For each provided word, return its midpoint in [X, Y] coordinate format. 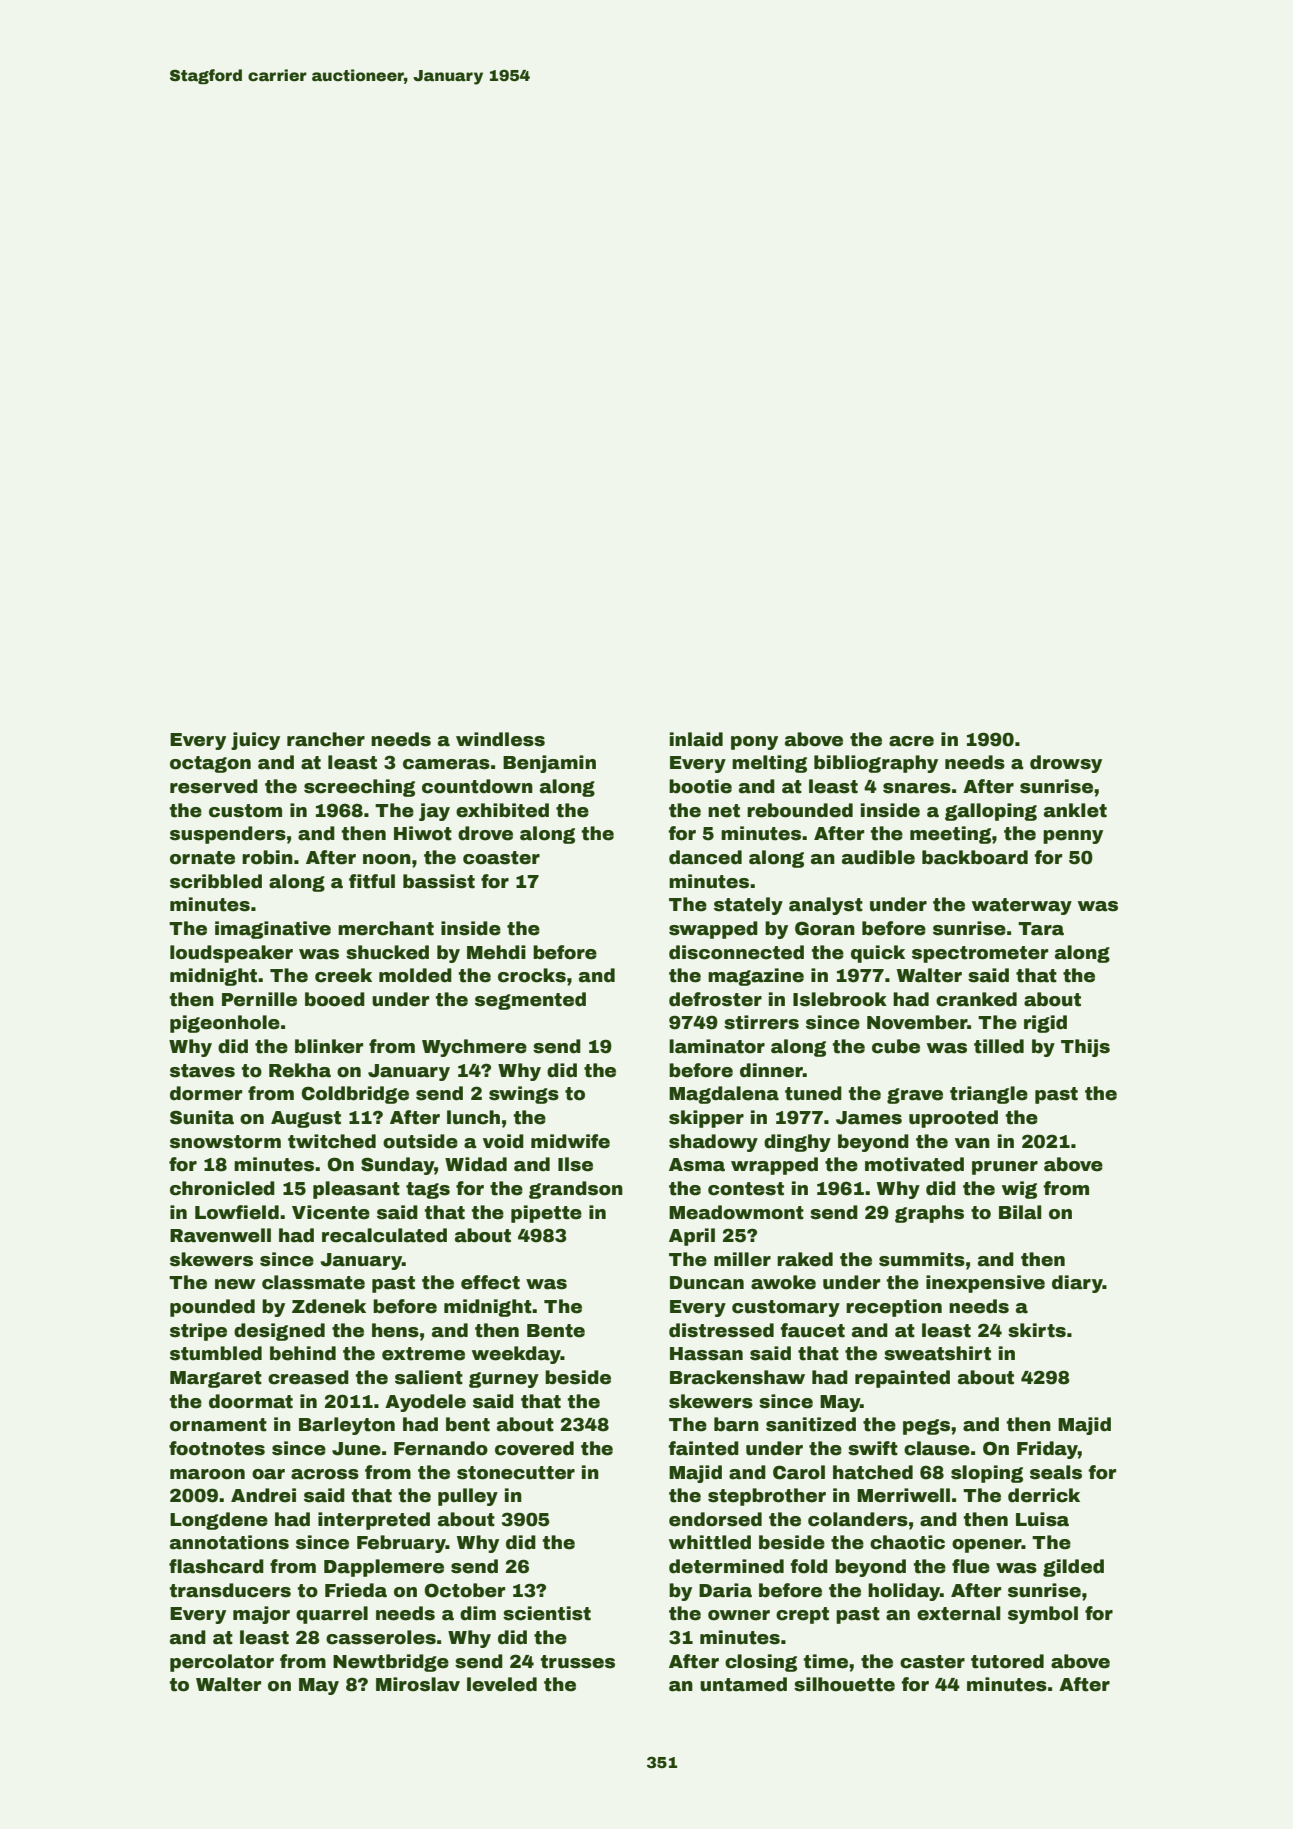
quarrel [332, 1615]
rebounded [800, 810]
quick [878, 954]
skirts [1037, 1330]
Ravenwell [220, 1235]
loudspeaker [231, 954]
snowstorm [225, 1142]
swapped [713, 930]
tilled [999, 1046]
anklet [1075, 810]
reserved [214, 786]
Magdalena [724, 1095]
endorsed [715, 1519]
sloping [987, 1474]
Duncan [707, 1283]
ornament [218, 1425]
